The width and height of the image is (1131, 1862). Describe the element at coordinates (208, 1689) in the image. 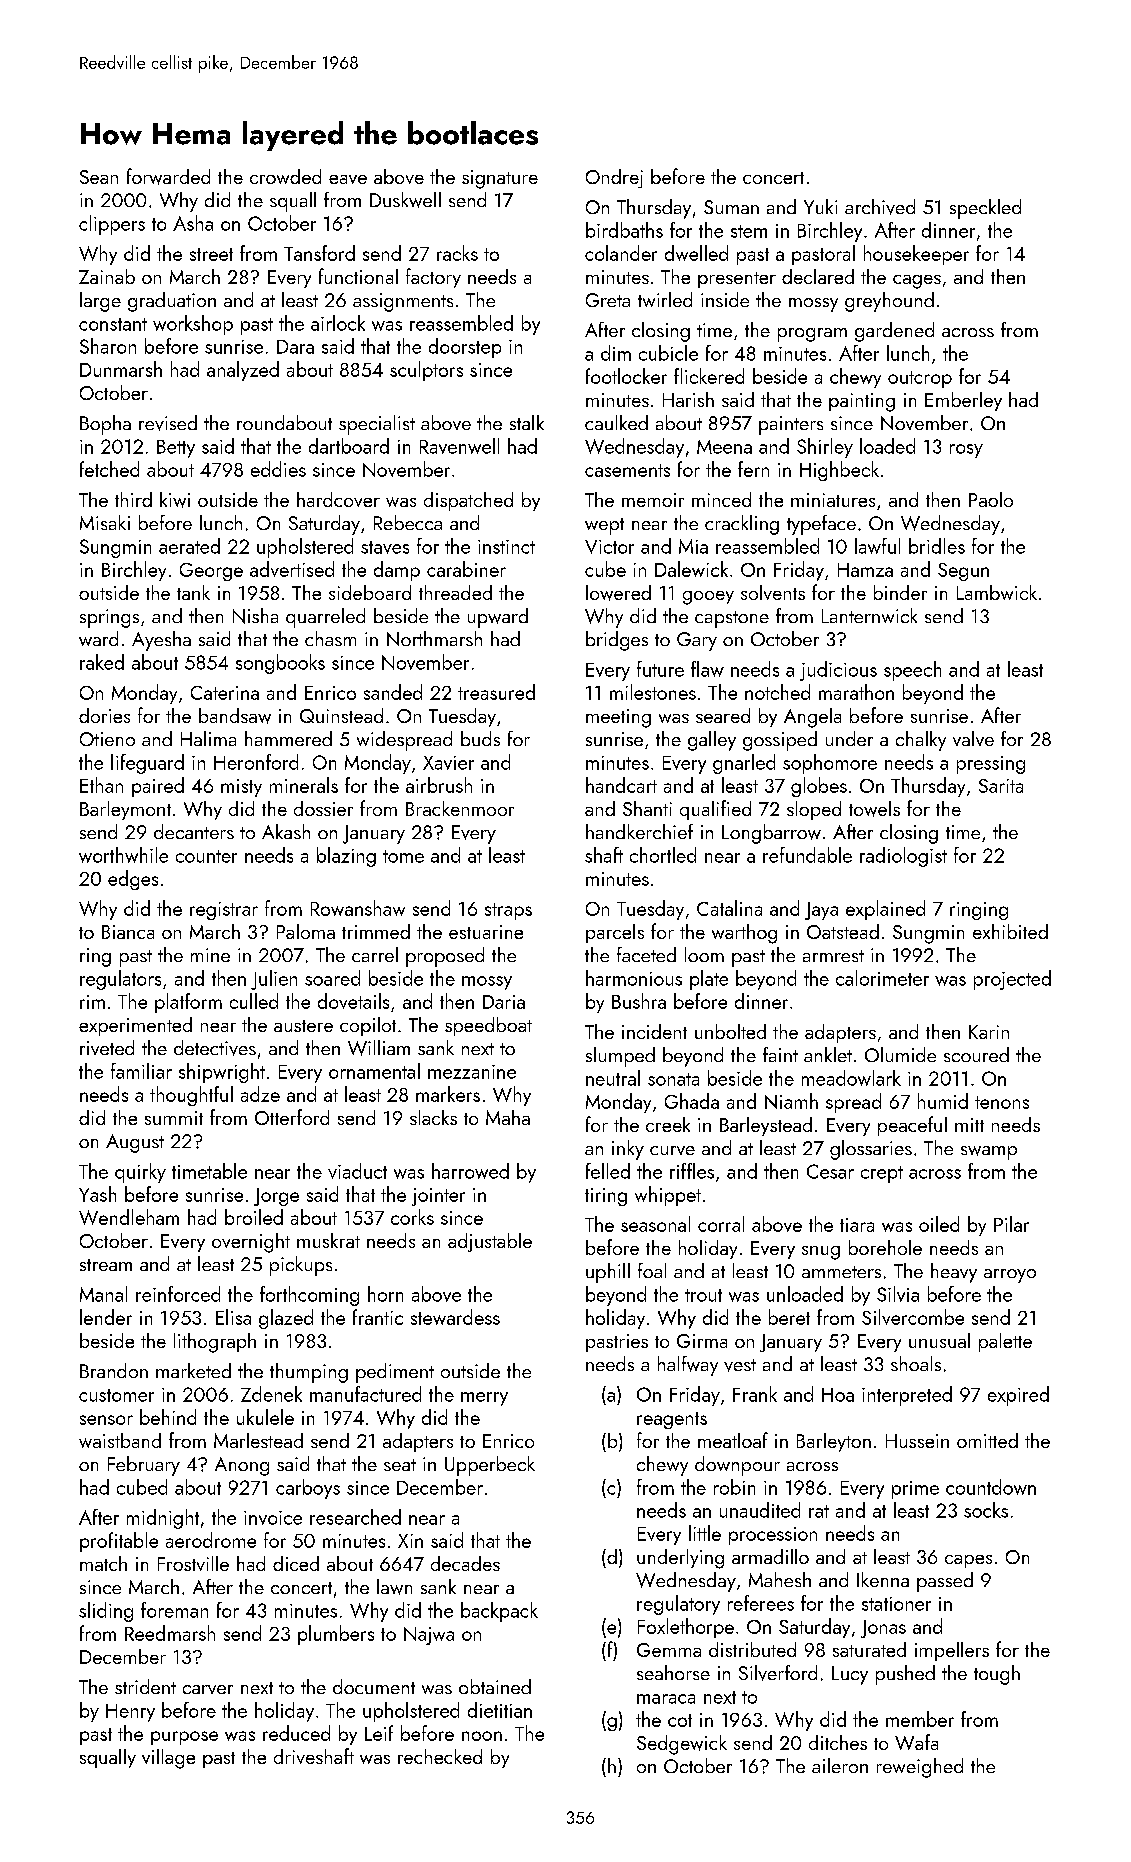

I see `carver` at that location.
